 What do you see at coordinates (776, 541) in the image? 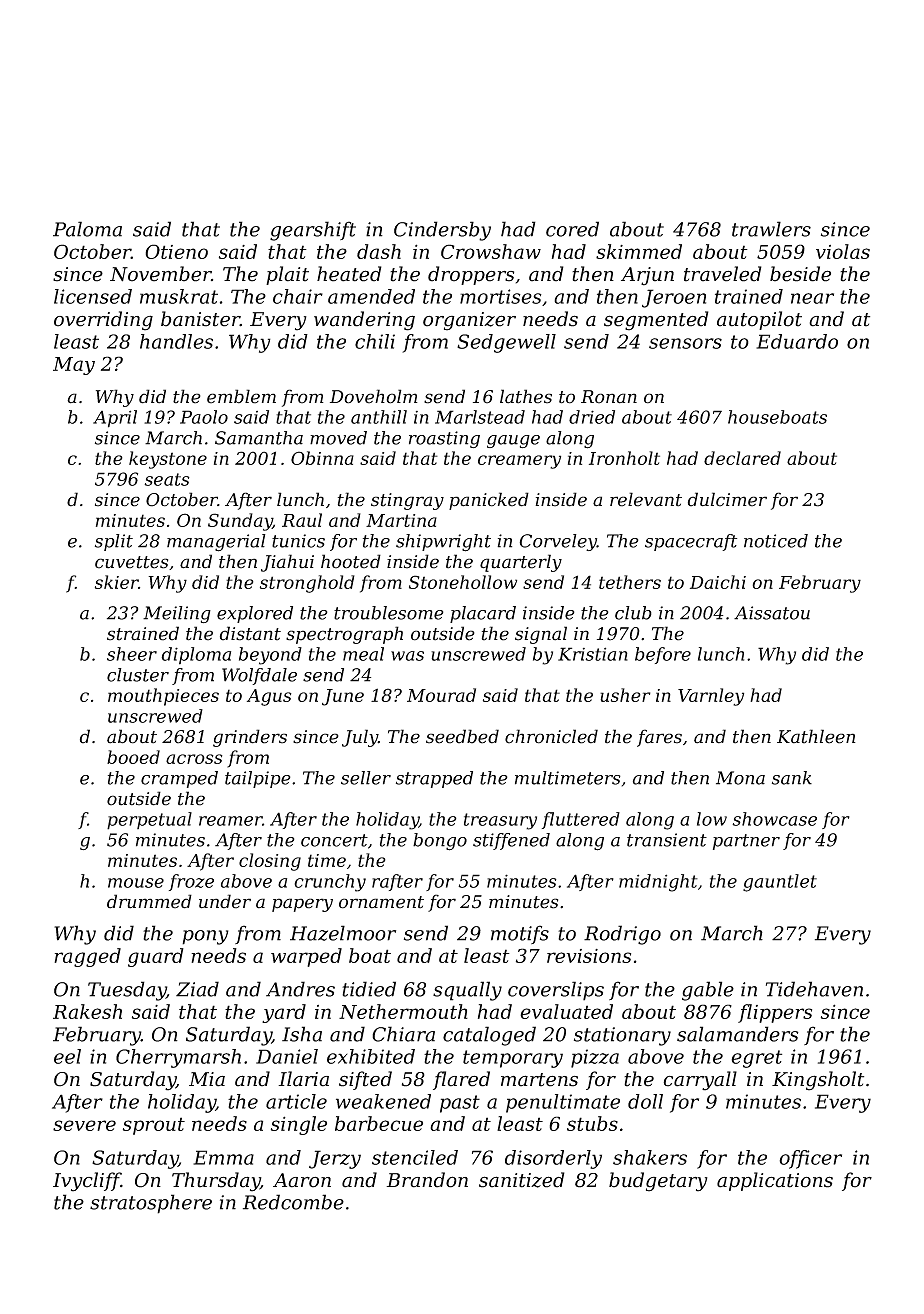
I see `noticed` at bounding box center [776, 541].
